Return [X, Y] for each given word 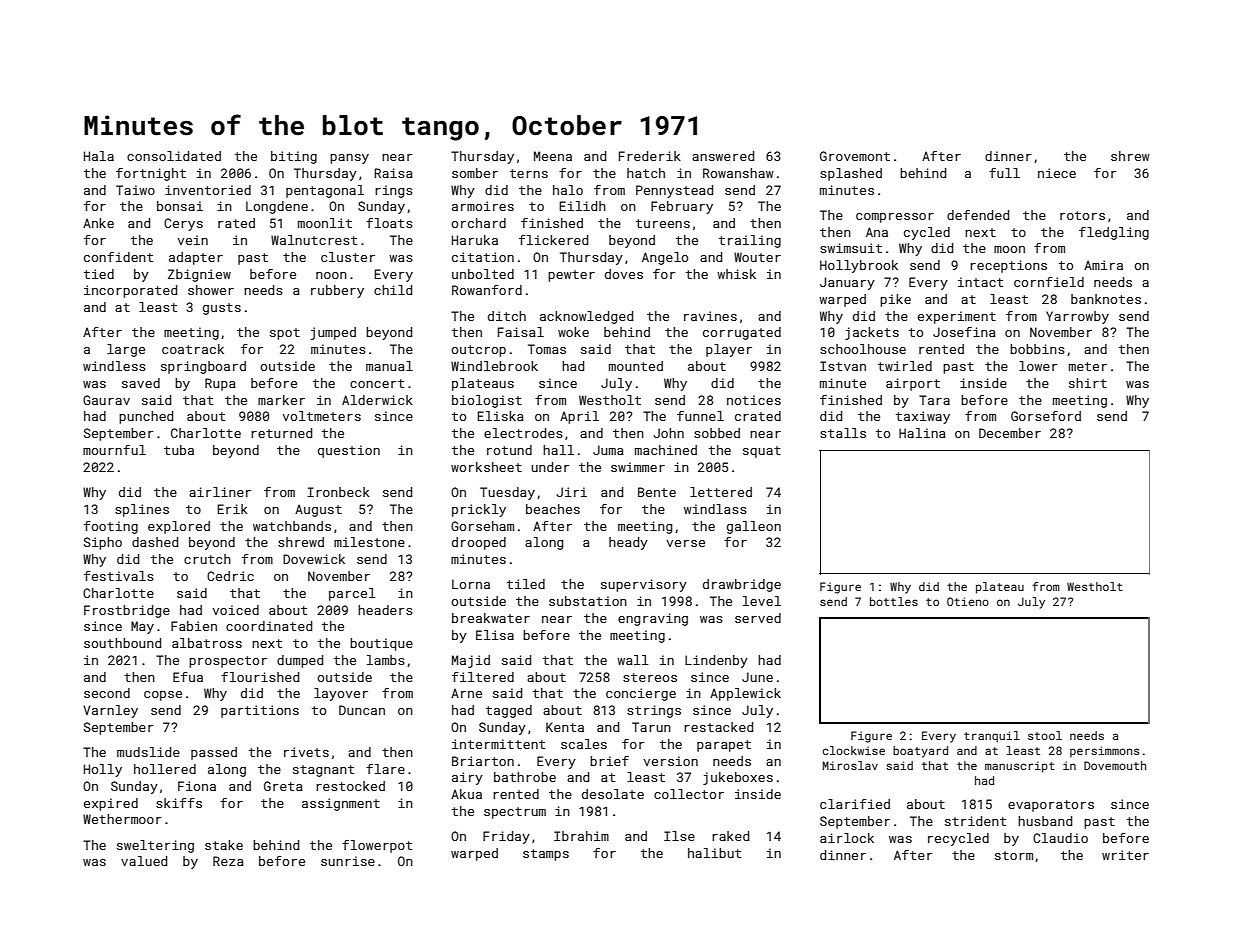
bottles [894, 601]
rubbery [337, 291]
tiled [526, 584]
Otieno [968, 601]
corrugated [742, 333]
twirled [905, 366]
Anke [98, 223]
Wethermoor [122, 819]
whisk [736, 274]
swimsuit [851, 248]
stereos [650, 677]
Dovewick [314, 559]
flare [385, 769]
